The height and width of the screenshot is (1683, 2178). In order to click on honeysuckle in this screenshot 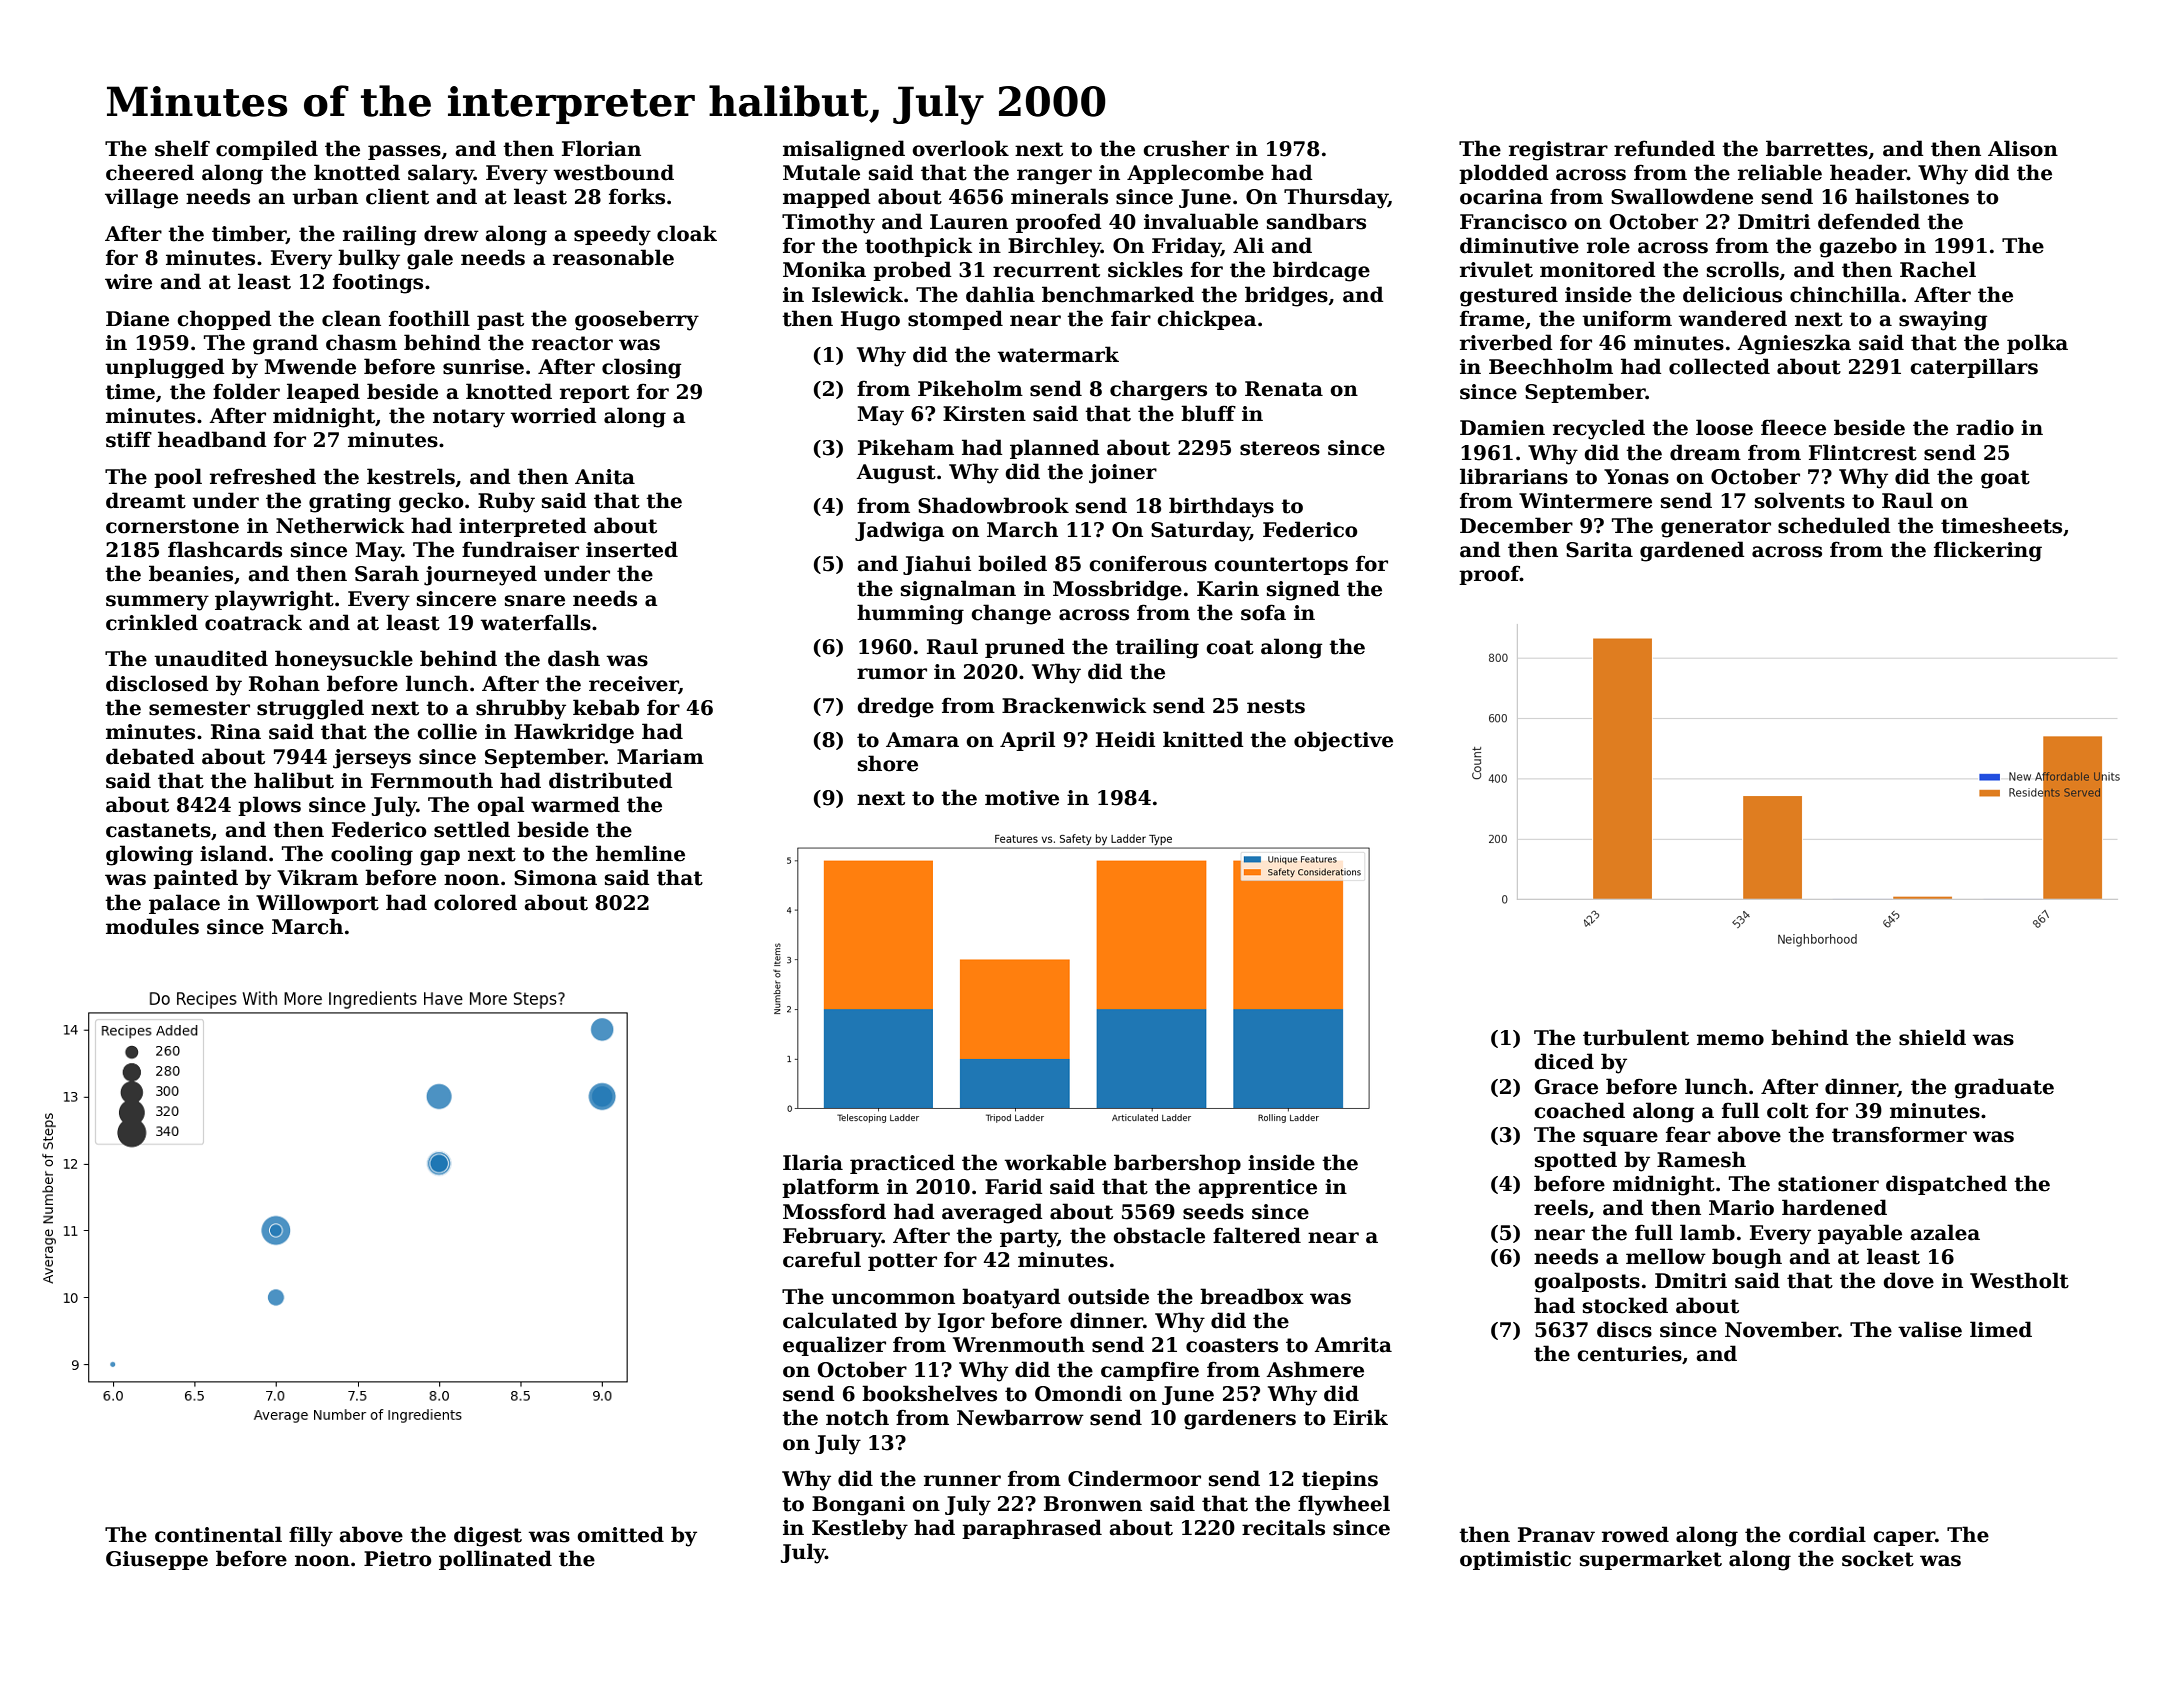, I will do `click(344, 660)`.
